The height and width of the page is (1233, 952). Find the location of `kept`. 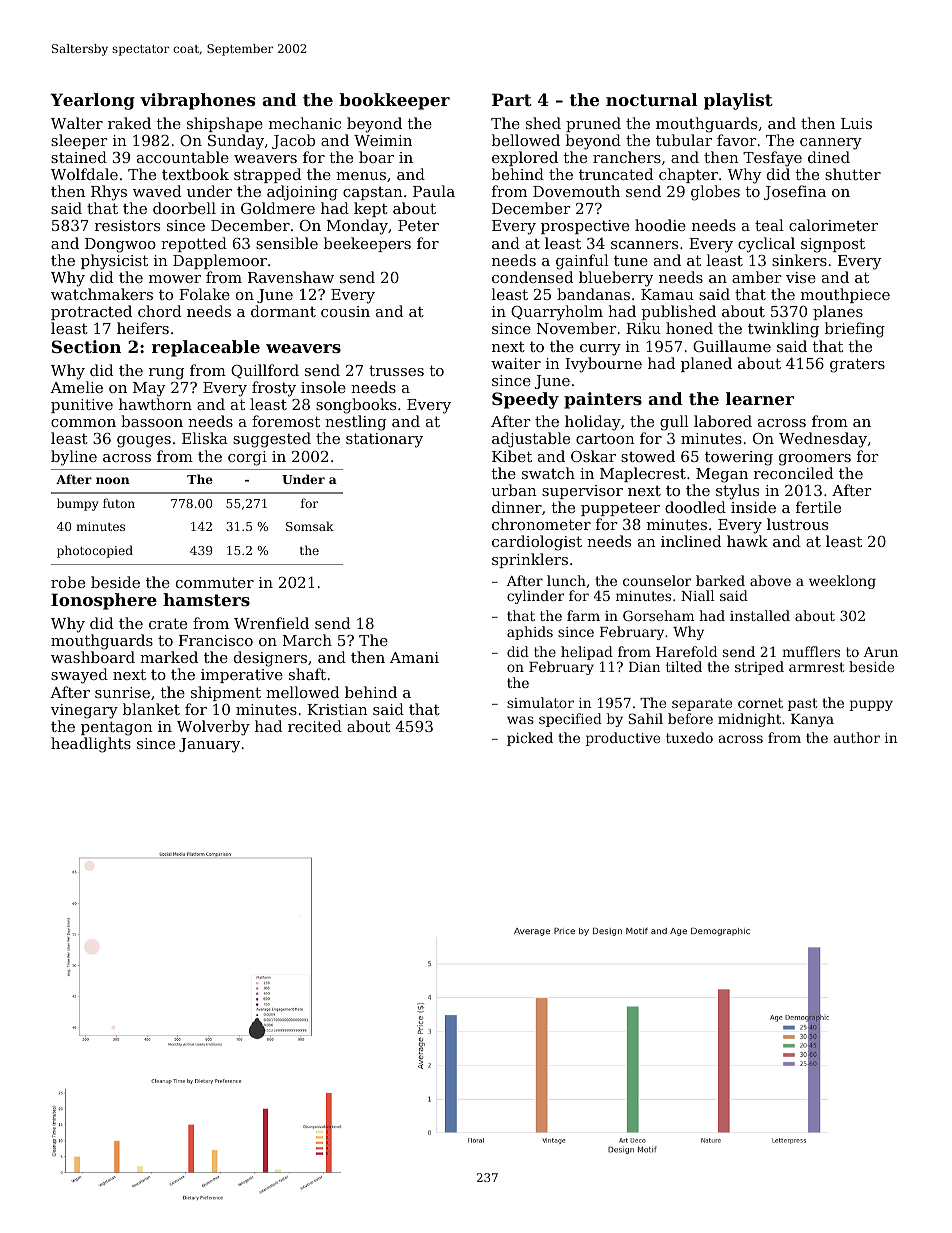

kept is located at coordinates (371, 209).
